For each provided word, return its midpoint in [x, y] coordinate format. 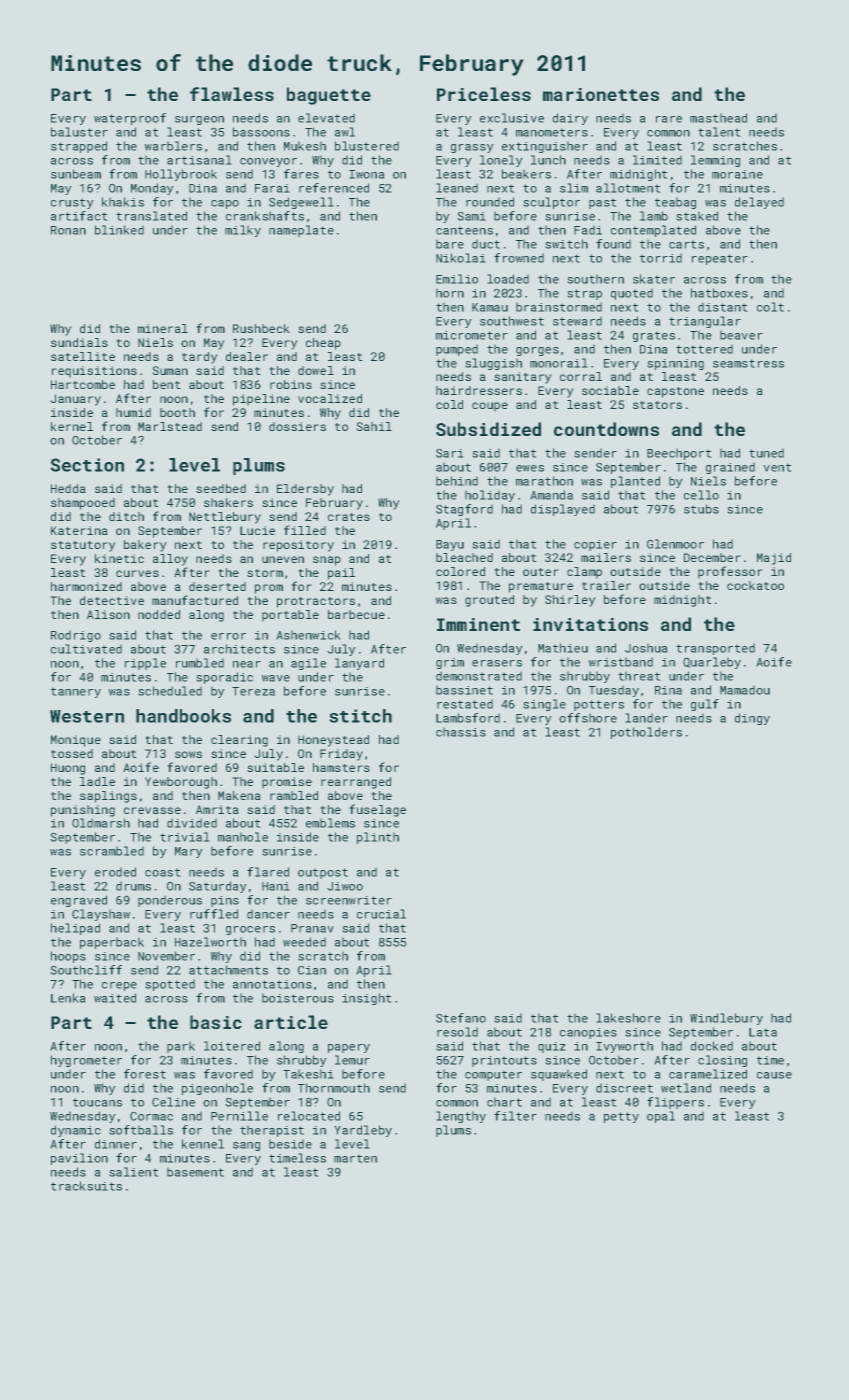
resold [457, 1032]
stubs [701, 509]
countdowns [606, 429]
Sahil [374, 426]
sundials [79, 342]
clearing [239, 741]
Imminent [478, 624]
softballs [141, 1130]
